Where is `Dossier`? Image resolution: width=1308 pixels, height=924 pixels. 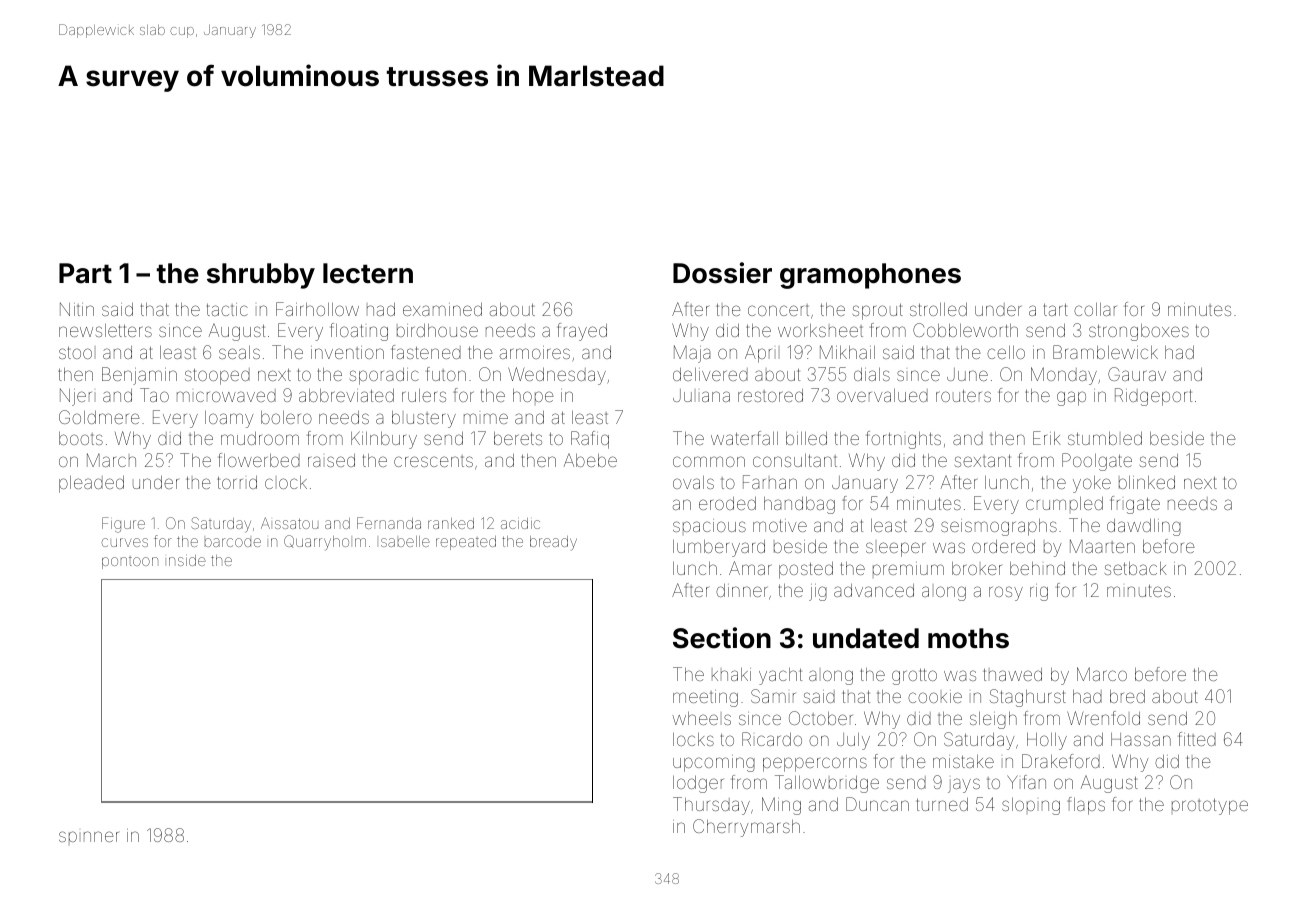 Dossier is located at coordinates (722, 273).
